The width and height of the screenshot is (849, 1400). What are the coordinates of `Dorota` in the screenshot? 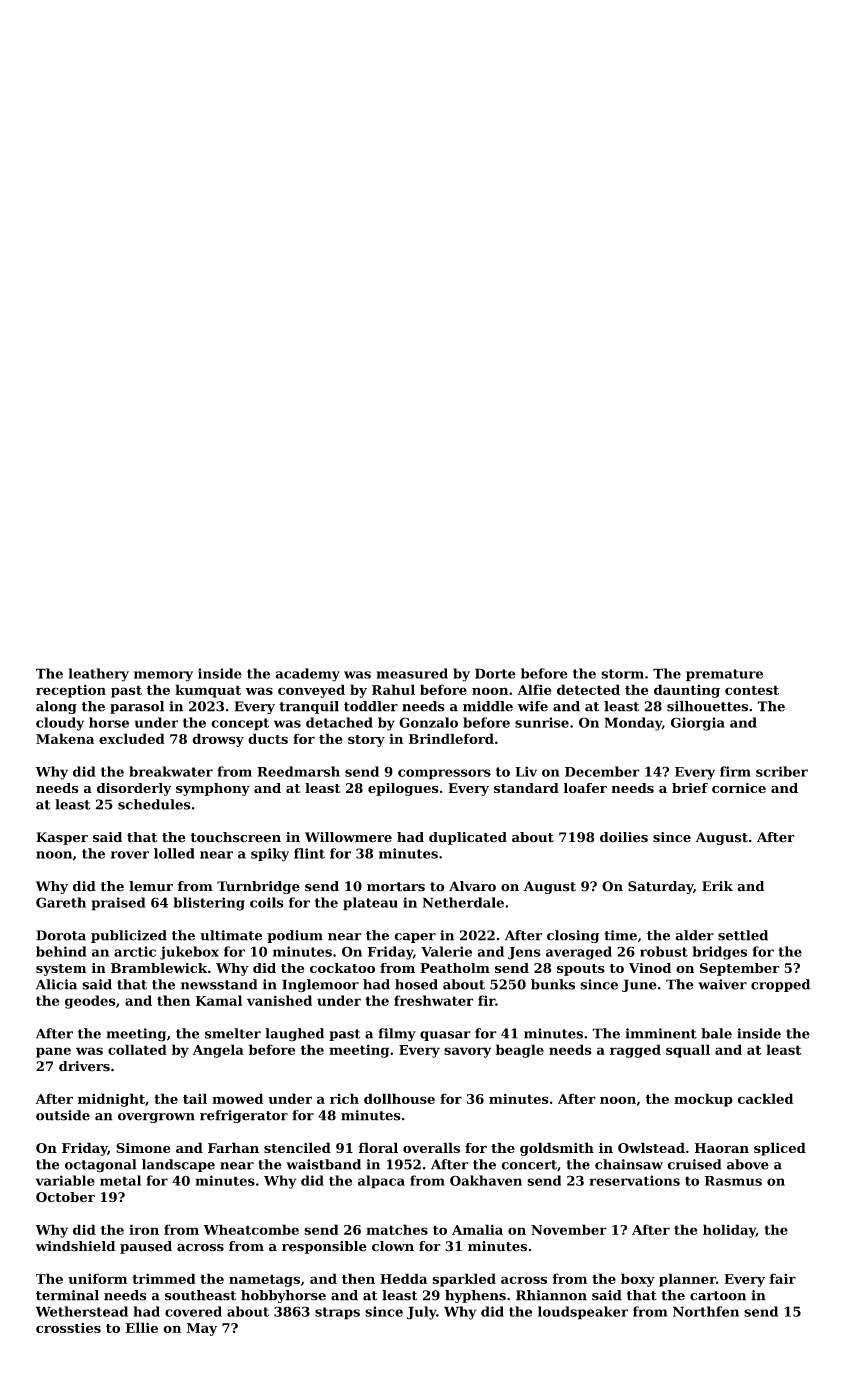 It's located at (61, 935).
